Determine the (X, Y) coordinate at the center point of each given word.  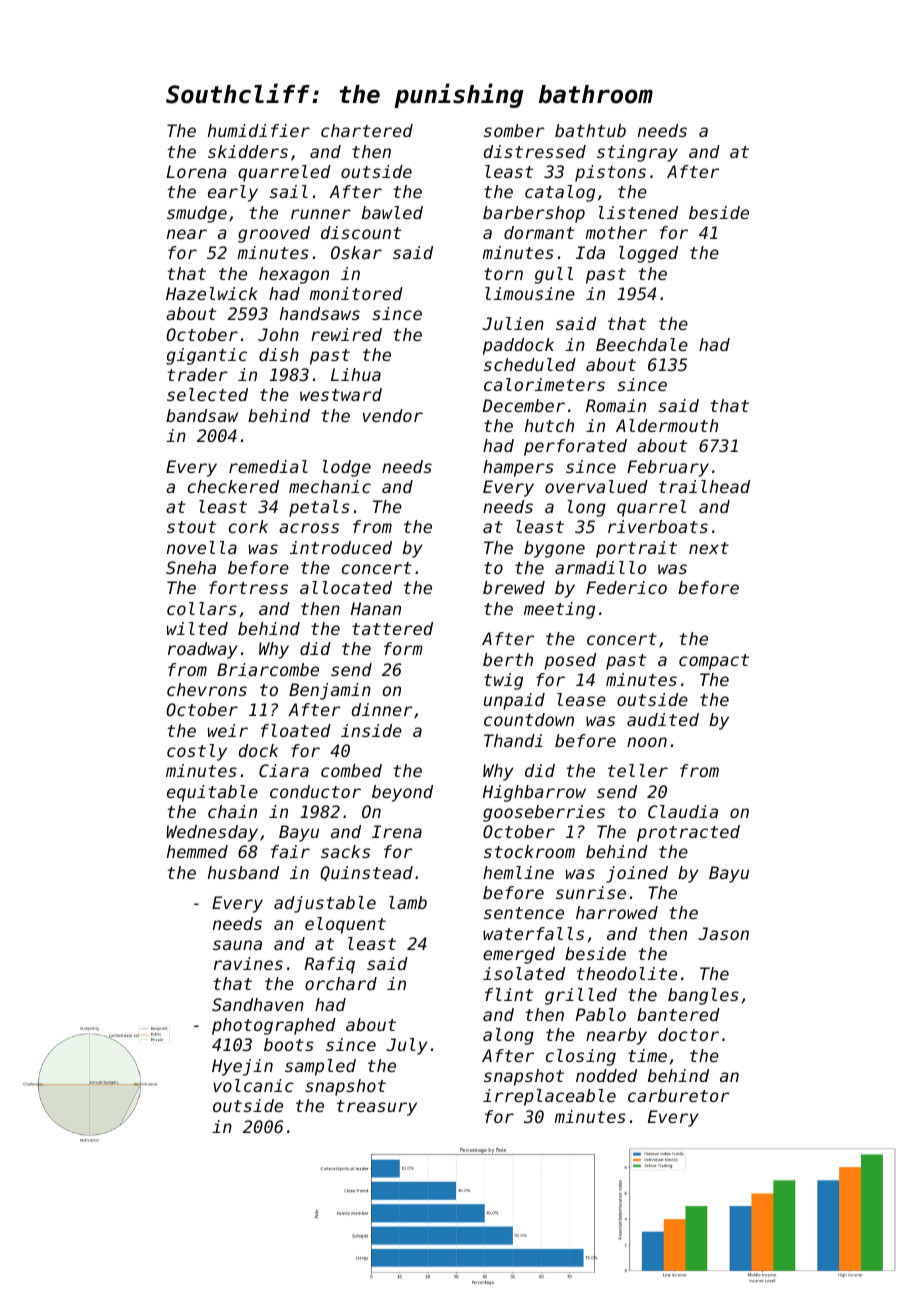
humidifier (259, 130)
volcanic (253, 1085)
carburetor (679, 1095)
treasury (377, 1108)
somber (514, 130)
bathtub (590, 130)
